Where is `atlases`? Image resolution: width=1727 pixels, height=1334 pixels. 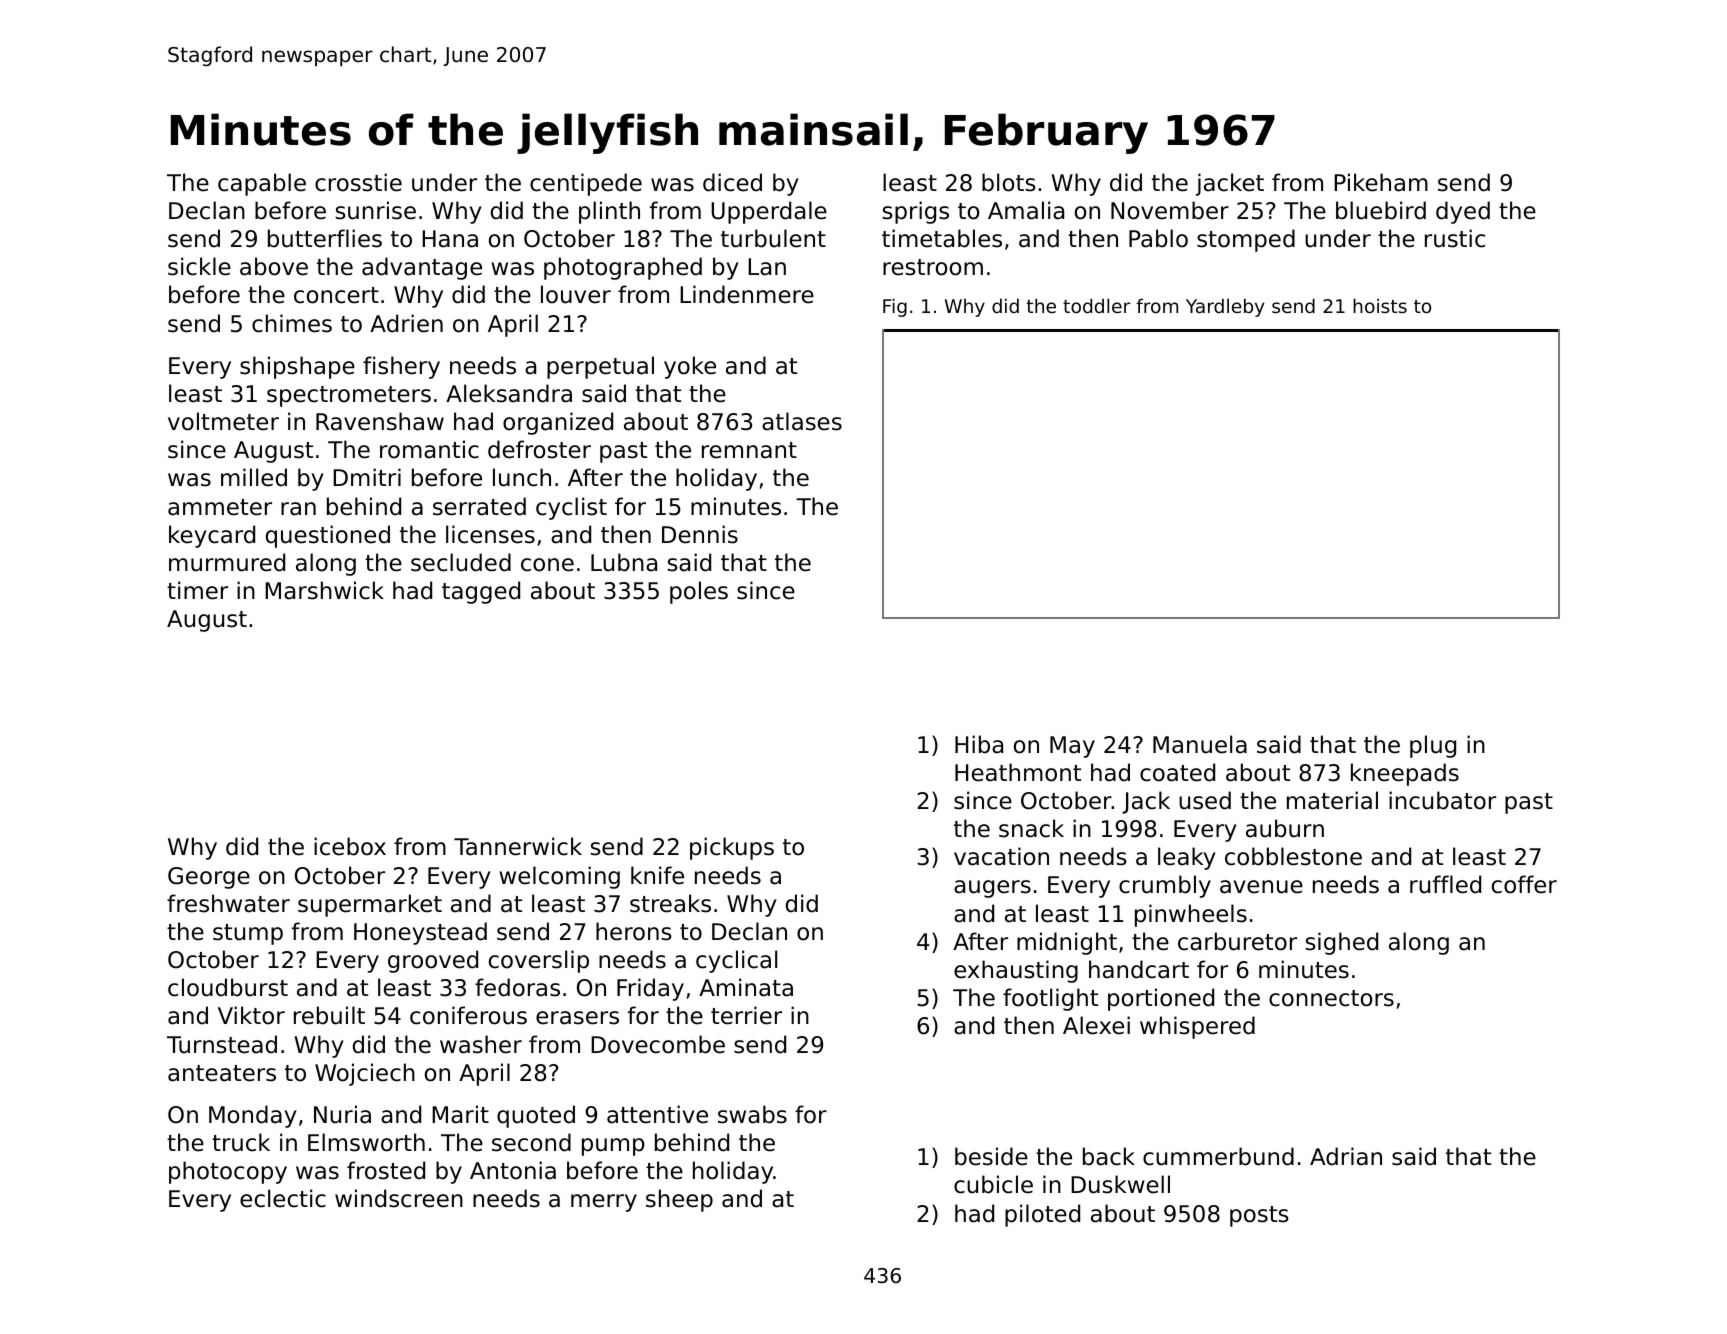 atlases is located at coordinates (802, 421).
